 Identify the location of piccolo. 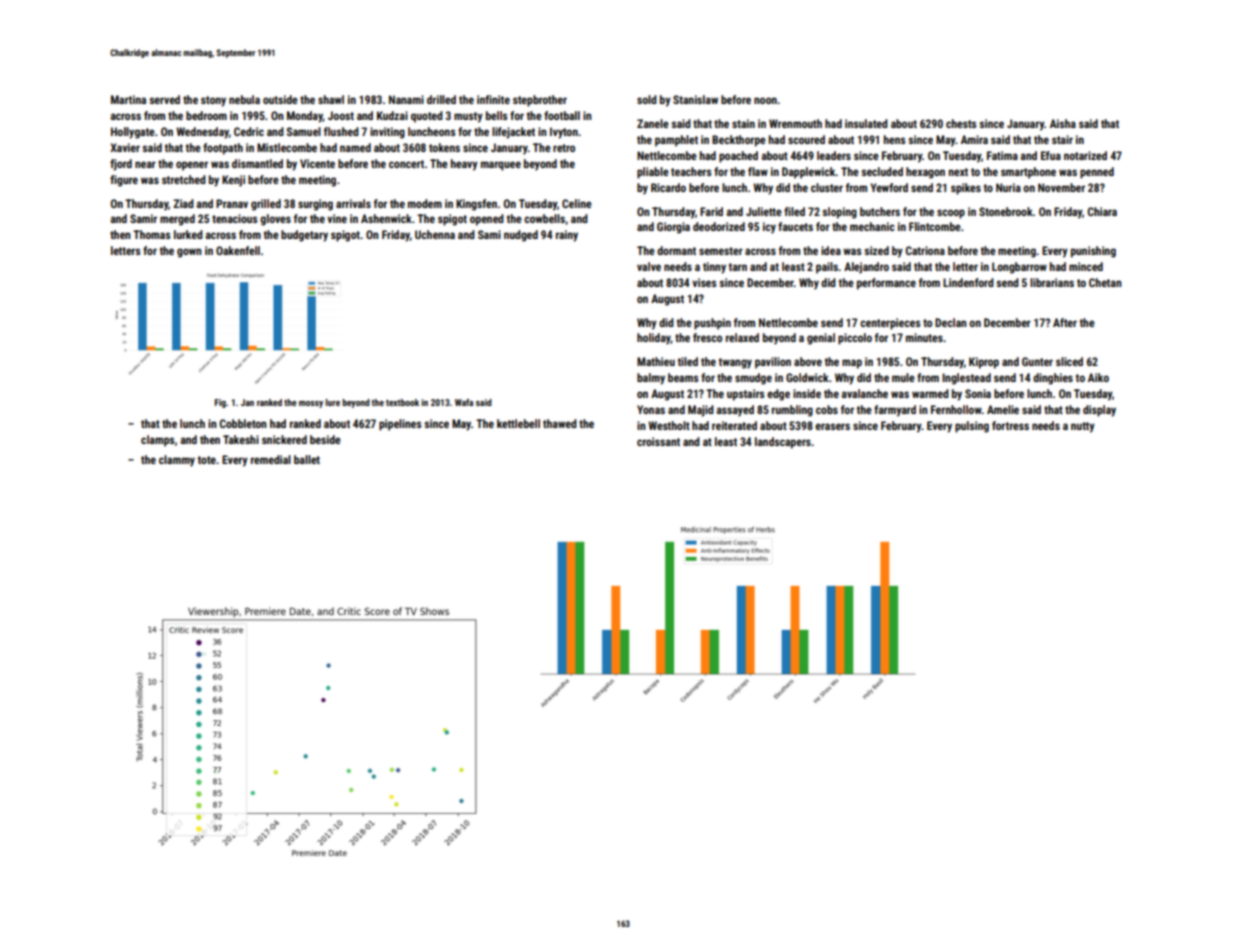
(855, 339).
